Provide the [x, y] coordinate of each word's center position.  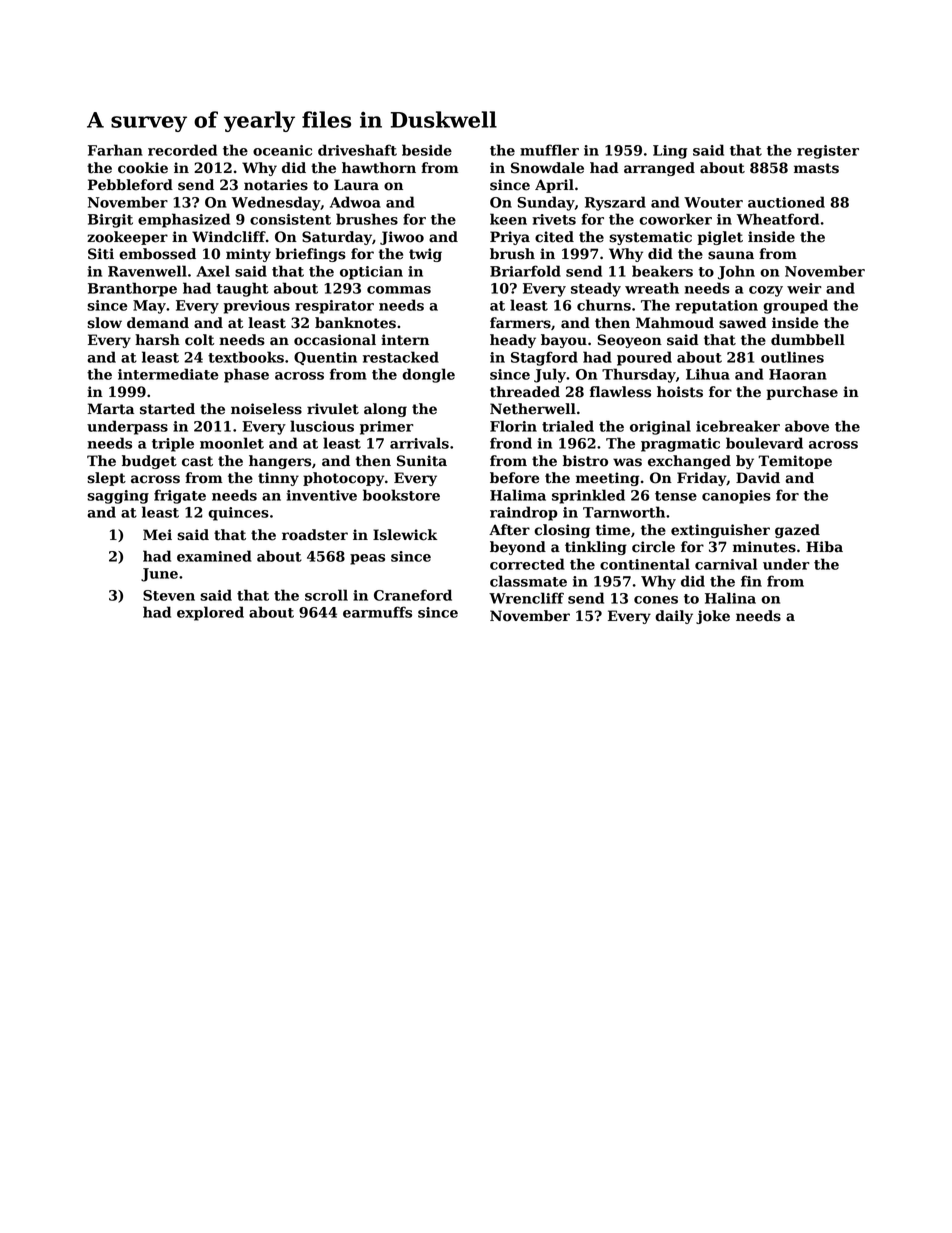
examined [214, 556]
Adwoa [355, 202]
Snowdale [547, 168]
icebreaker [738, 426]
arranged [659, 169]
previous [256, 307]
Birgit [110, 221]
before [514, 478]
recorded [182, 150]
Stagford [544, 358]
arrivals [419, 443]
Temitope [795, 462]
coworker [675, 219]
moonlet [232, 443]
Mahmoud [675, 323]
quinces [238, 514]
